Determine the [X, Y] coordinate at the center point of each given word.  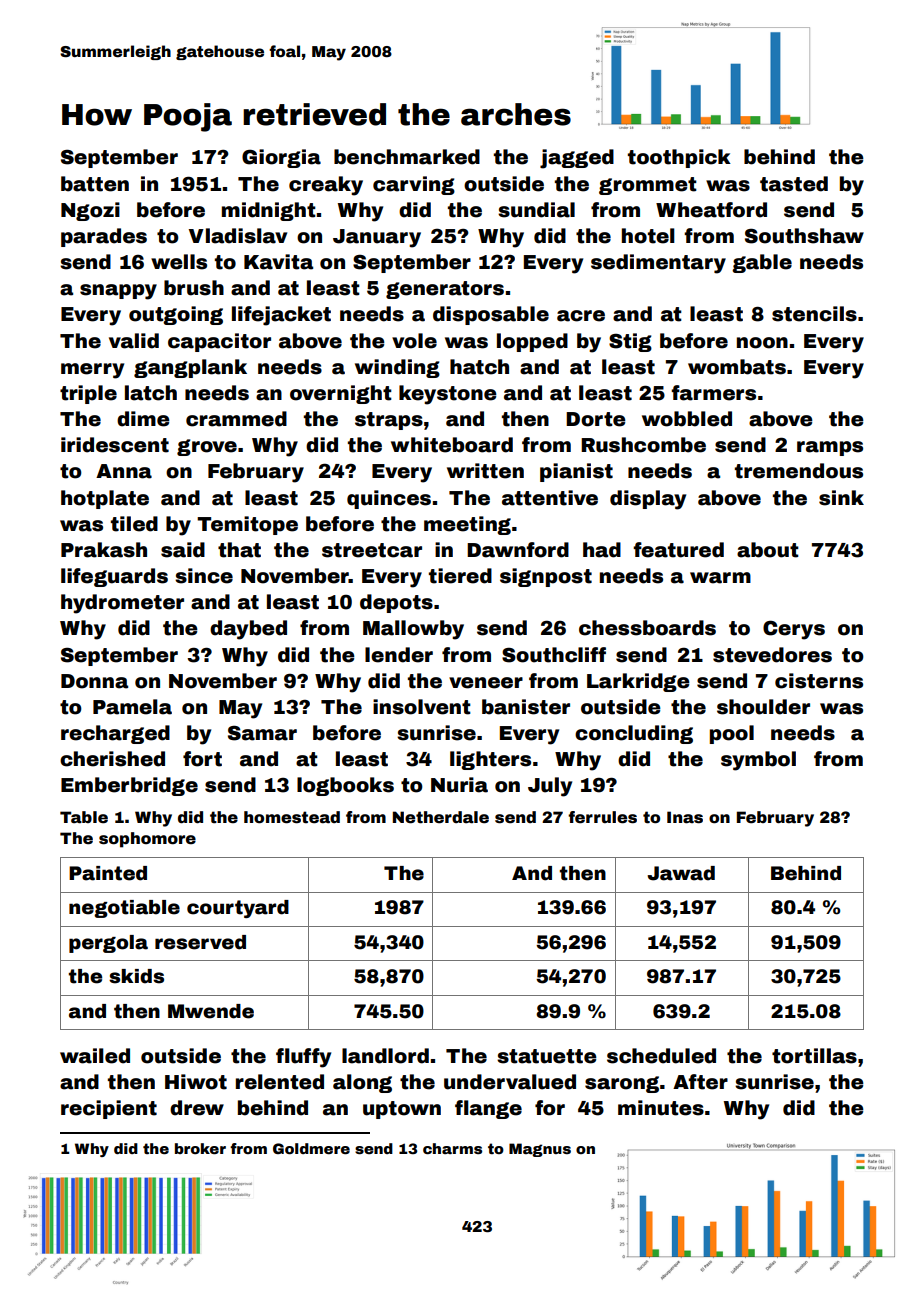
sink [841, 498]
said [183, 550]
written [485, 471]
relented [280, 1082]
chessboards [647, 628]
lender [399, 655]
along [362, 1083]
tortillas [814, 1056]
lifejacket [281, 316]
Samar [262, 733]
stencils [814, 314]
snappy [118, 292]
